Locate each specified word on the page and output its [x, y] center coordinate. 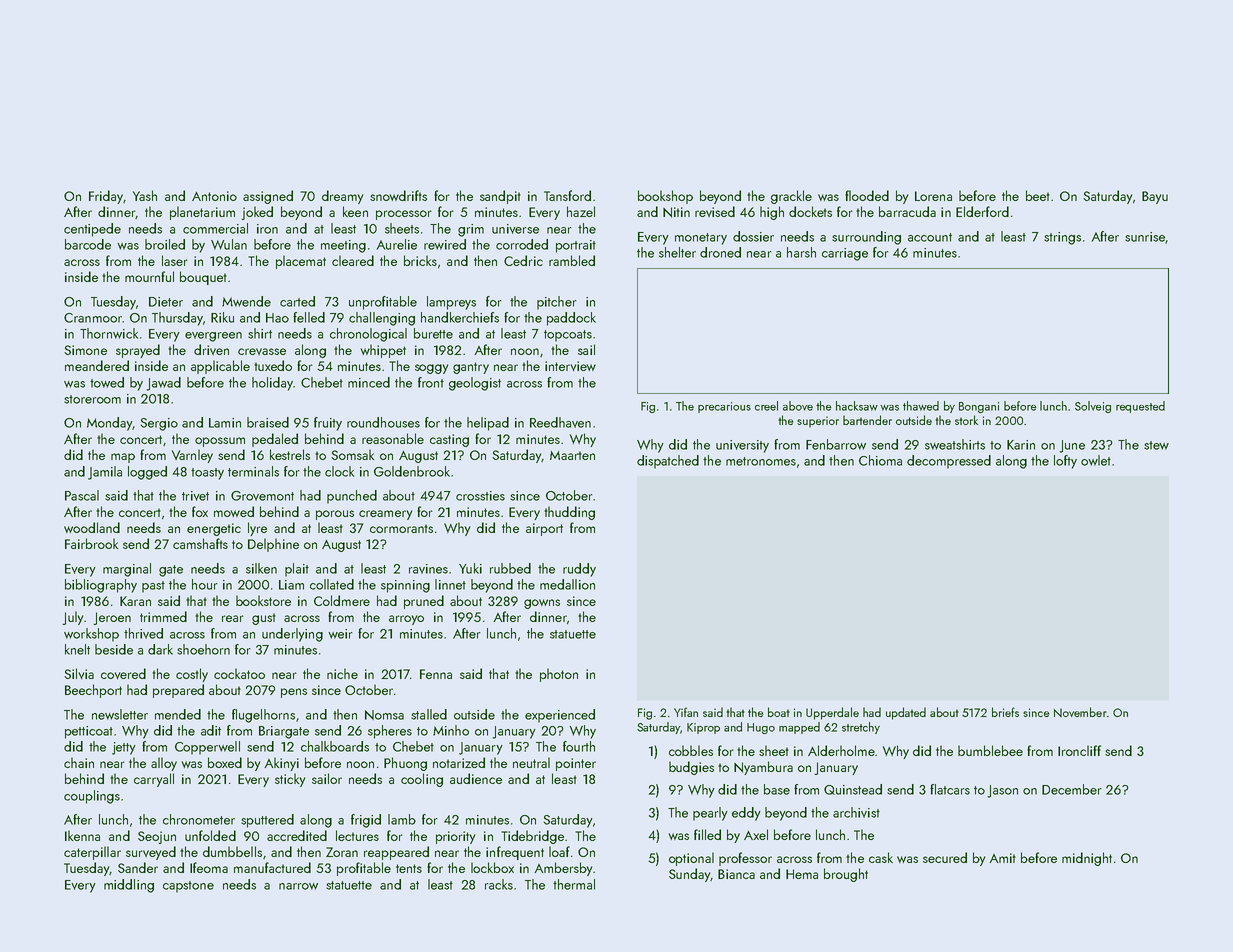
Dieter [166, 302]
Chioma [880, 460]
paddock [571, 319]
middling [129, 886]
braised [268, 422]
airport [544, 529]
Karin [1021, 445]
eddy [746, 814]
